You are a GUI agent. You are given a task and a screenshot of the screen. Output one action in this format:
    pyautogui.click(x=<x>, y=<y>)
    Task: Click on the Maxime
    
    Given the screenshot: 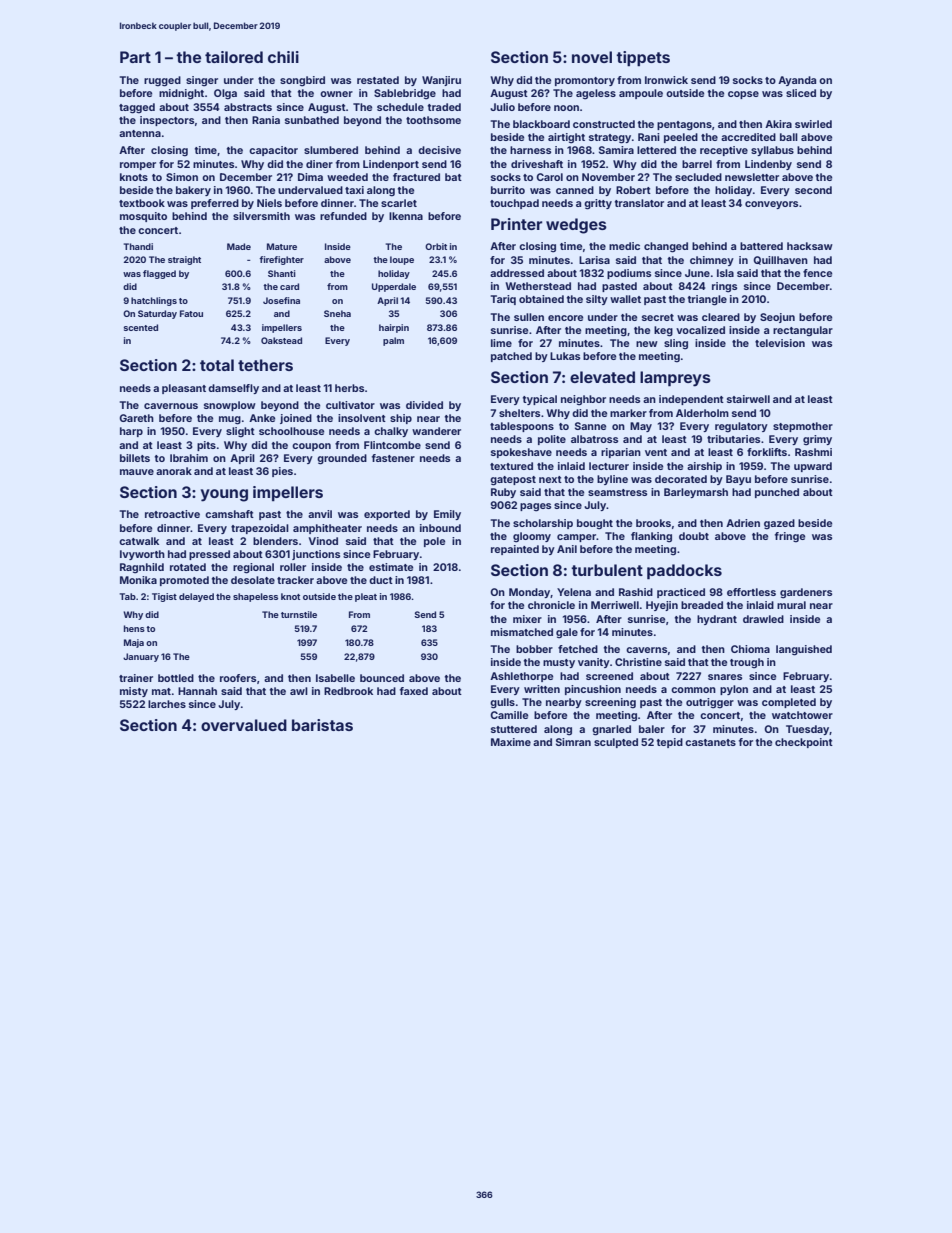 What is the action you would take?
    pyautogui.click(x=511, y=742)
